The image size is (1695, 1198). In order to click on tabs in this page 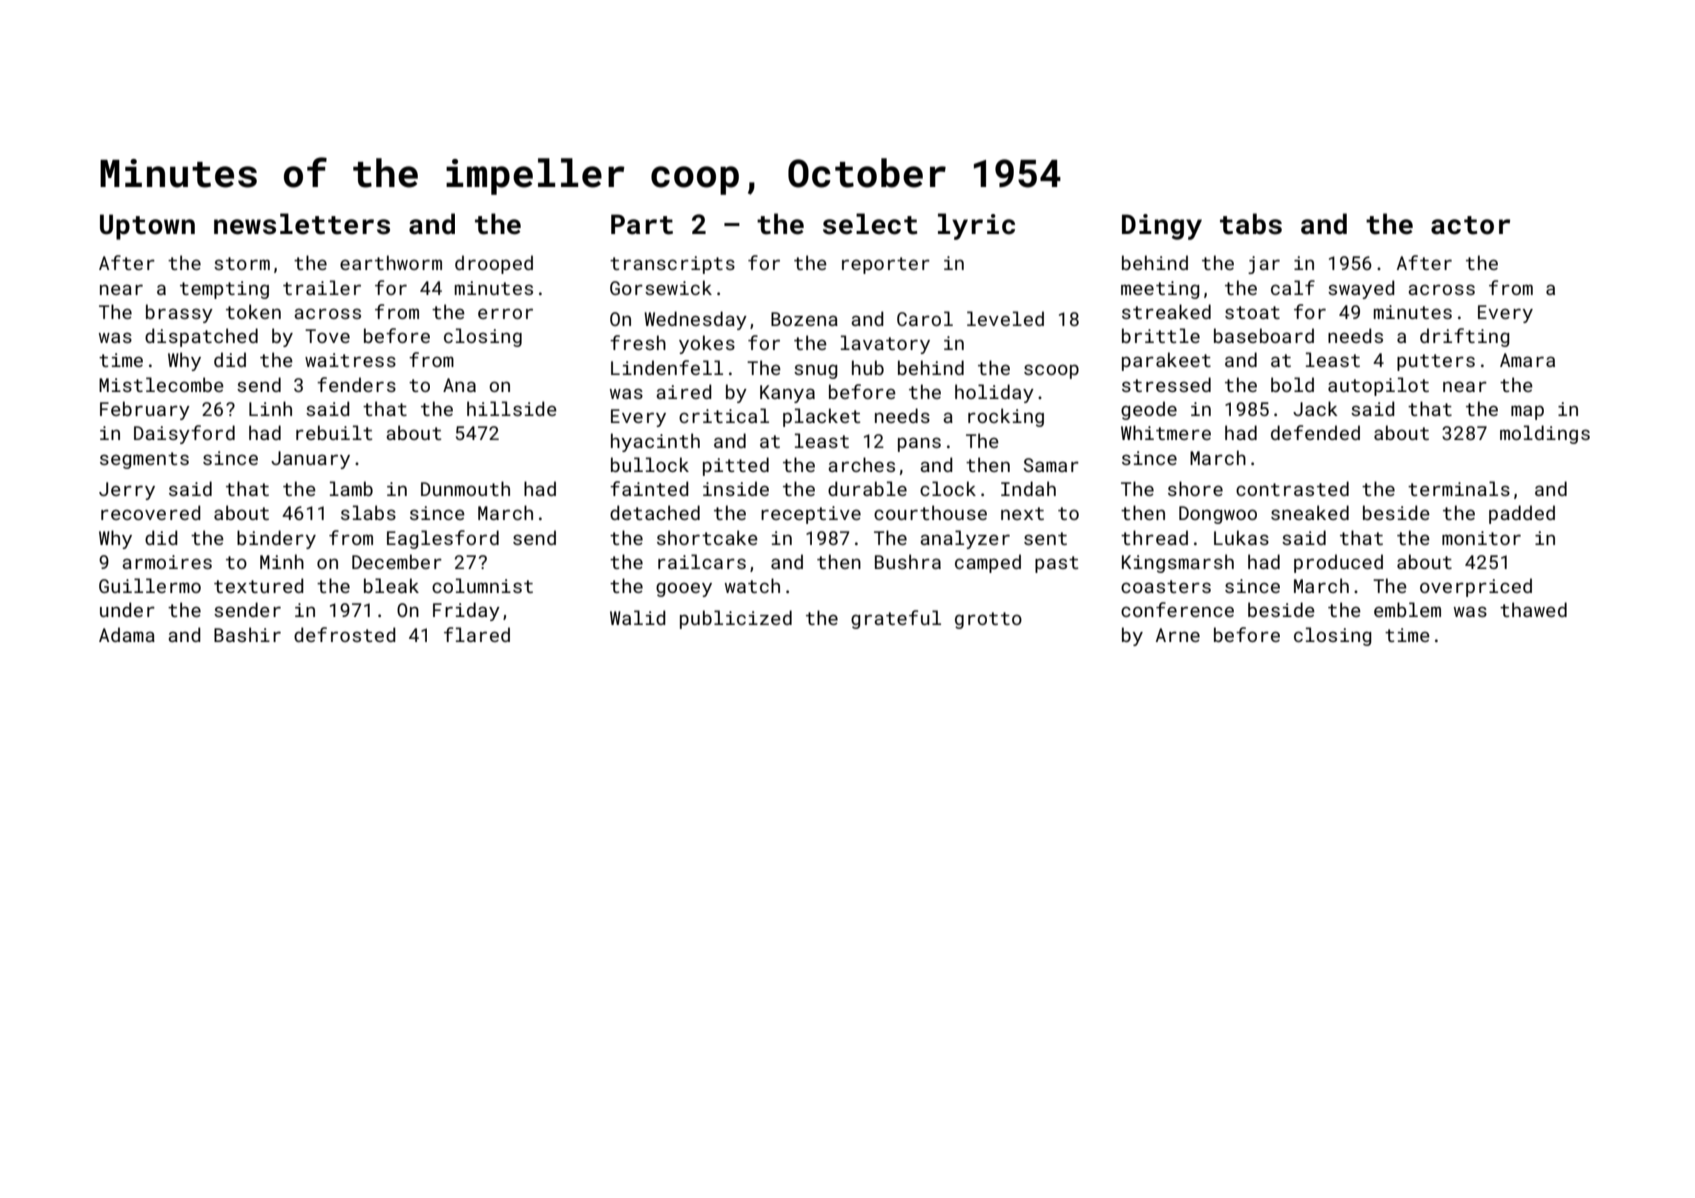, I will do `click(1251, 224)`.
